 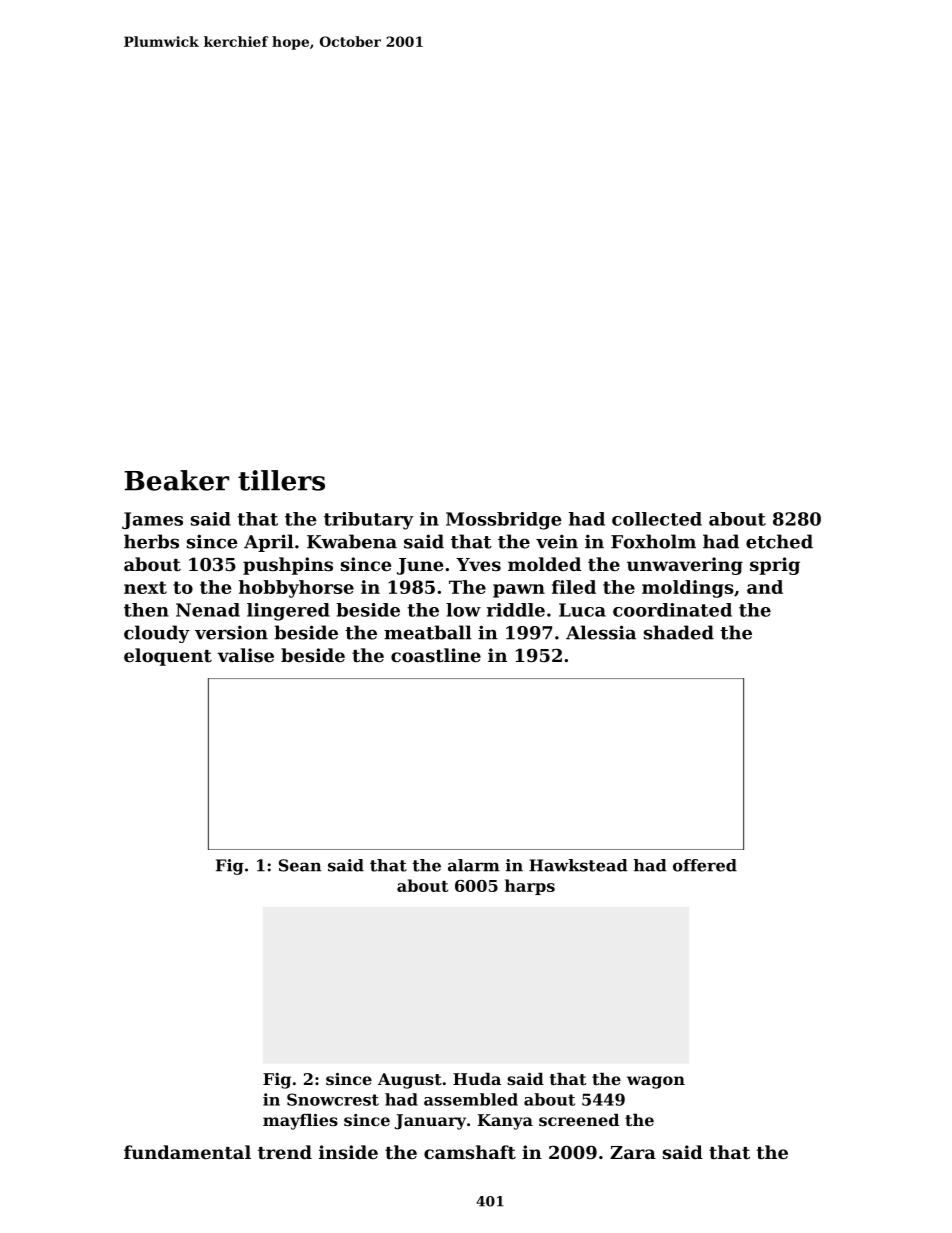 What do you see at coordinates (474, 865) in the screenshot?
I see `alarm` at bounding box center [474, 865].
